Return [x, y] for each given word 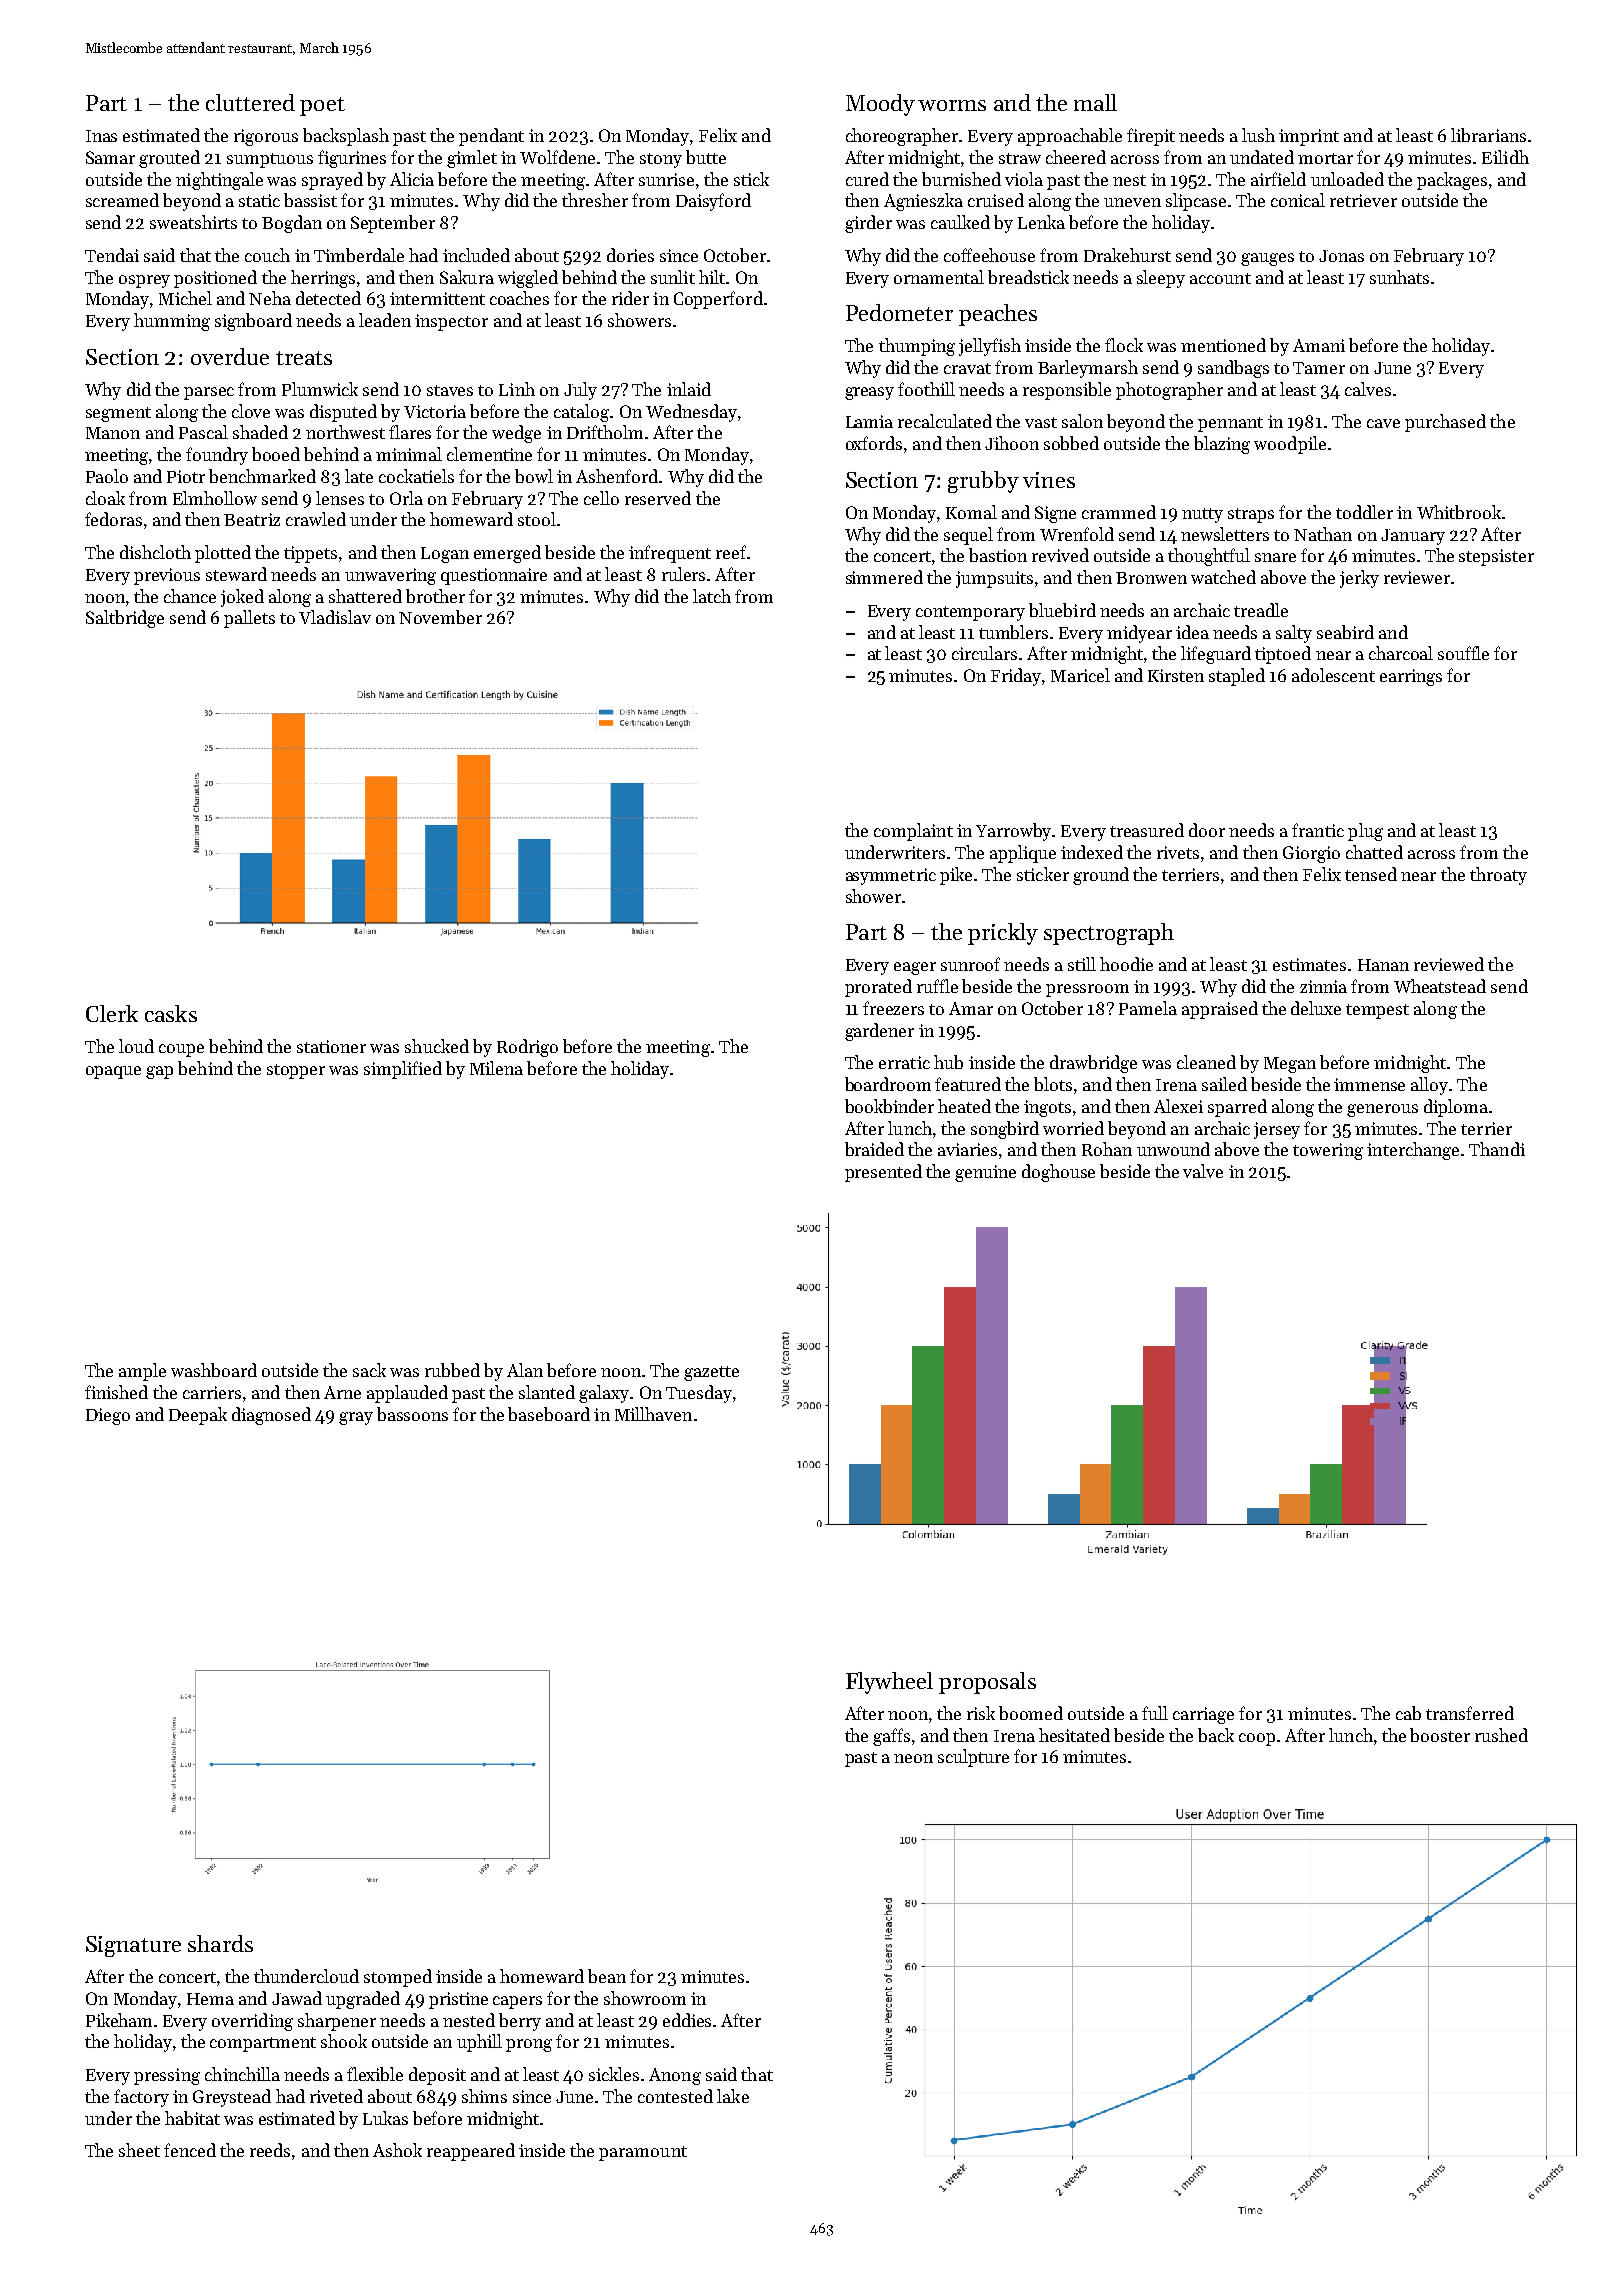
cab [1408, 1713]
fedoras [113, 519]
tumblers [1013, 632]
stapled [1237, 677]
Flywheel [889, 1683]
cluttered [250, 102]
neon [913, 1758]
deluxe [1316, 1008]
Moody [880, 105]
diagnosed [271, 1416]
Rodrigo [527, 1048]
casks [171, 1013]
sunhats [1399, 277]
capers [517, 2002]
